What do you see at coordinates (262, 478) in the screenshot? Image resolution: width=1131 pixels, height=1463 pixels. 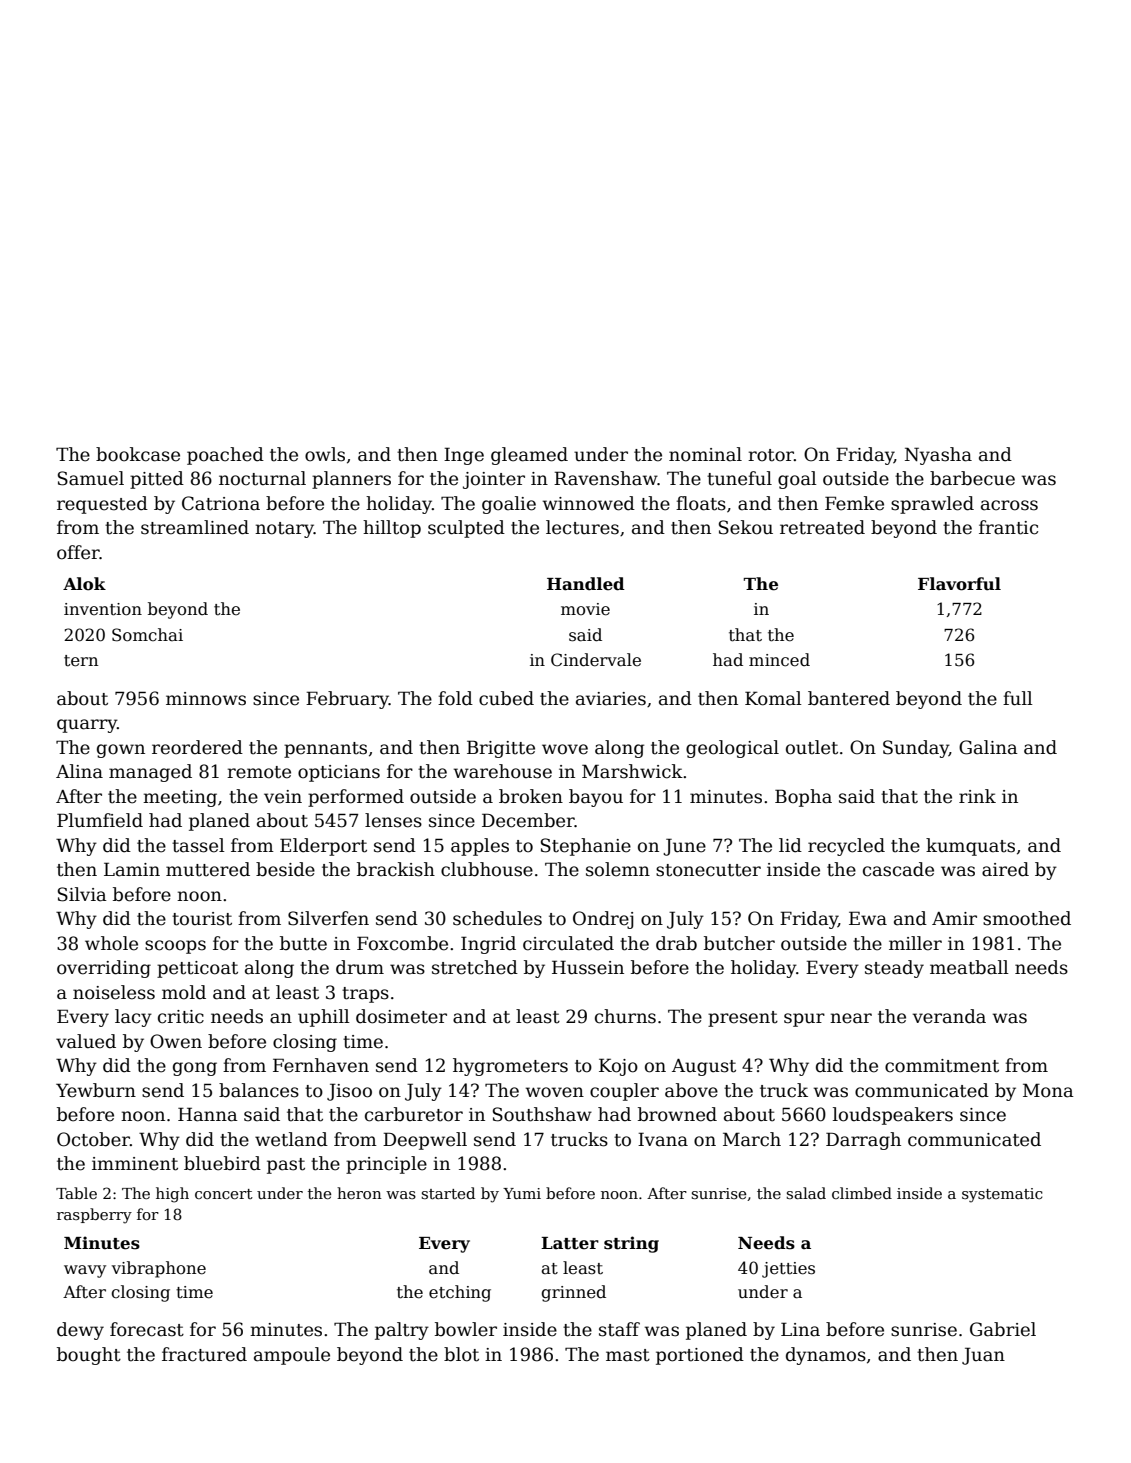 I see `nocturnal` at bounding box center [262, 478].
